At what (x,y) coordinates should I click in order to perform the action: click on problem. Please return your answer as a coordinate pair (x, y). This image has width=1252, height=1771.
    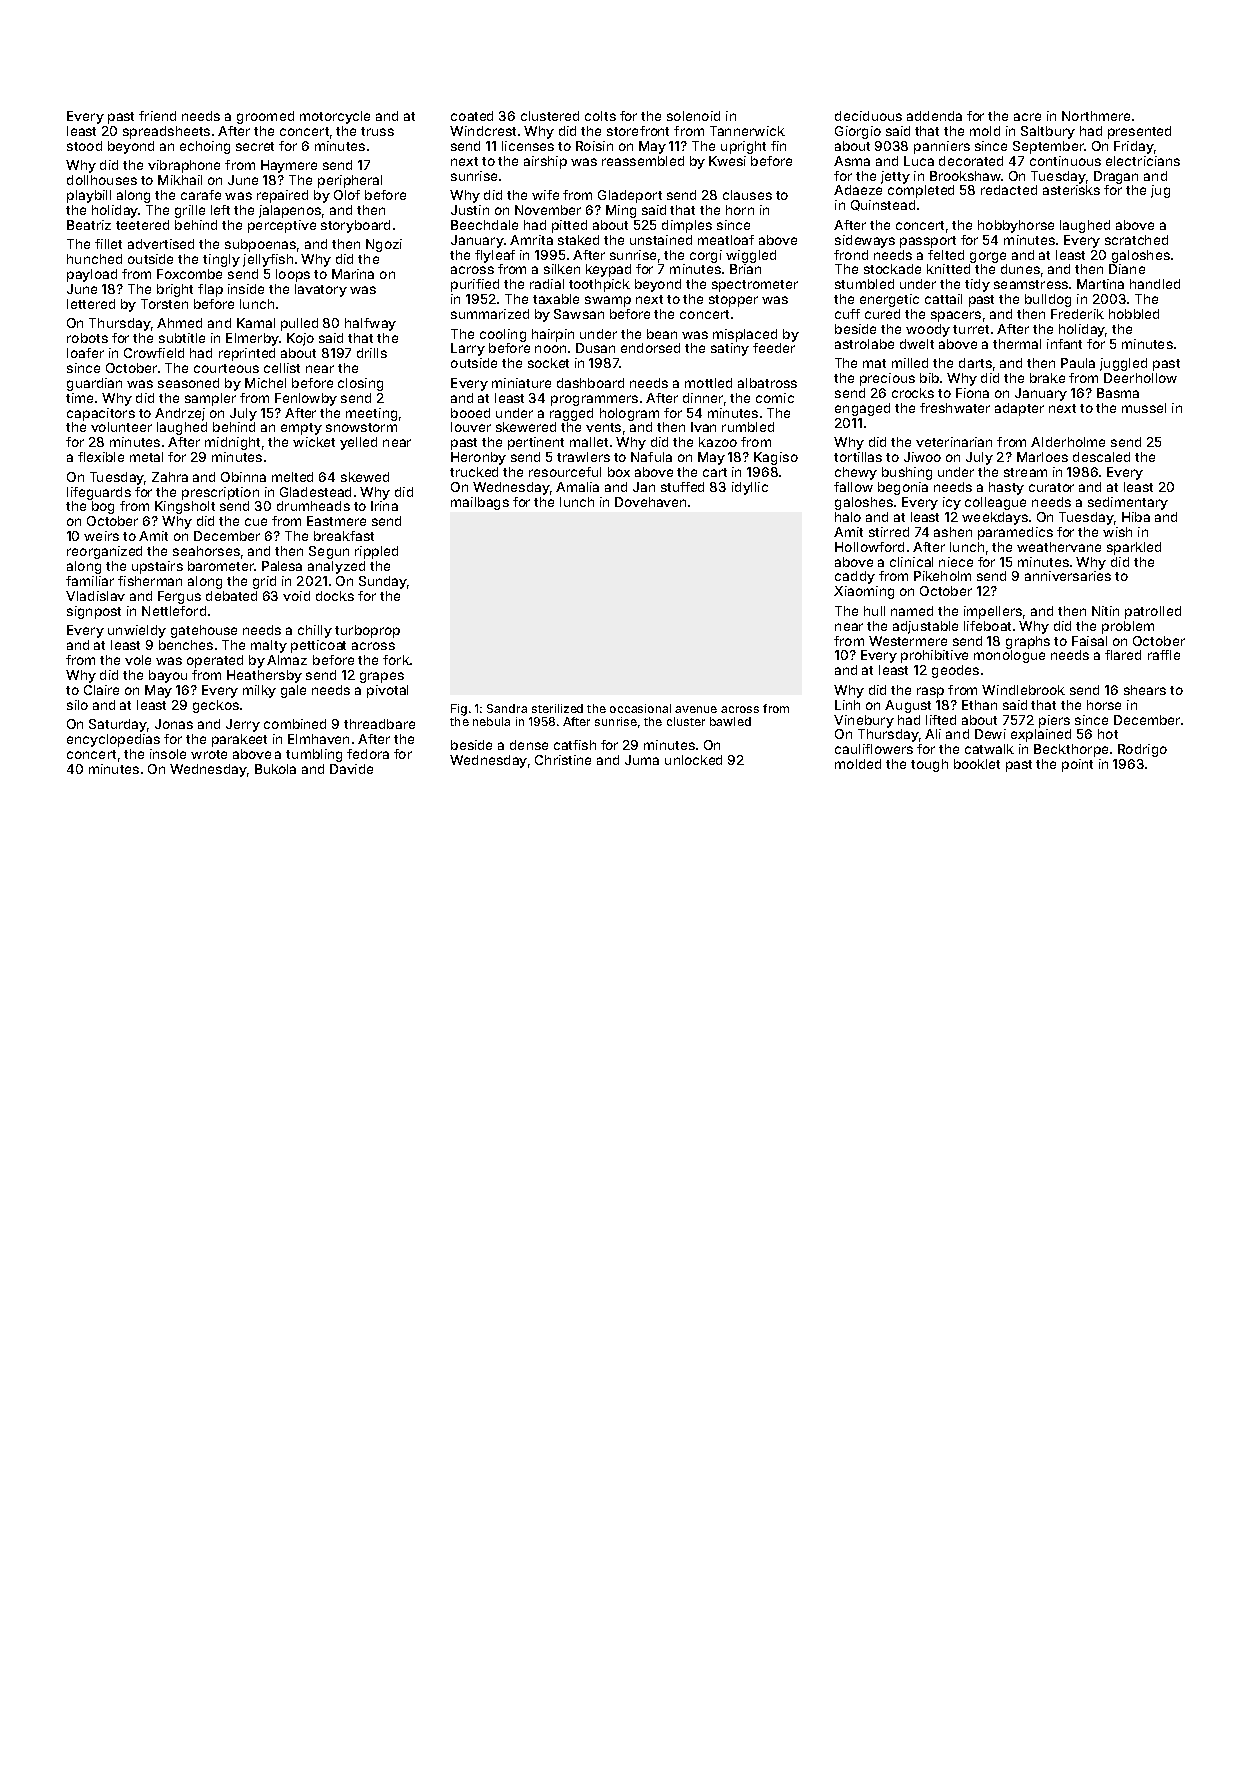
    Looking at the image, I should click on (1128, 627).
